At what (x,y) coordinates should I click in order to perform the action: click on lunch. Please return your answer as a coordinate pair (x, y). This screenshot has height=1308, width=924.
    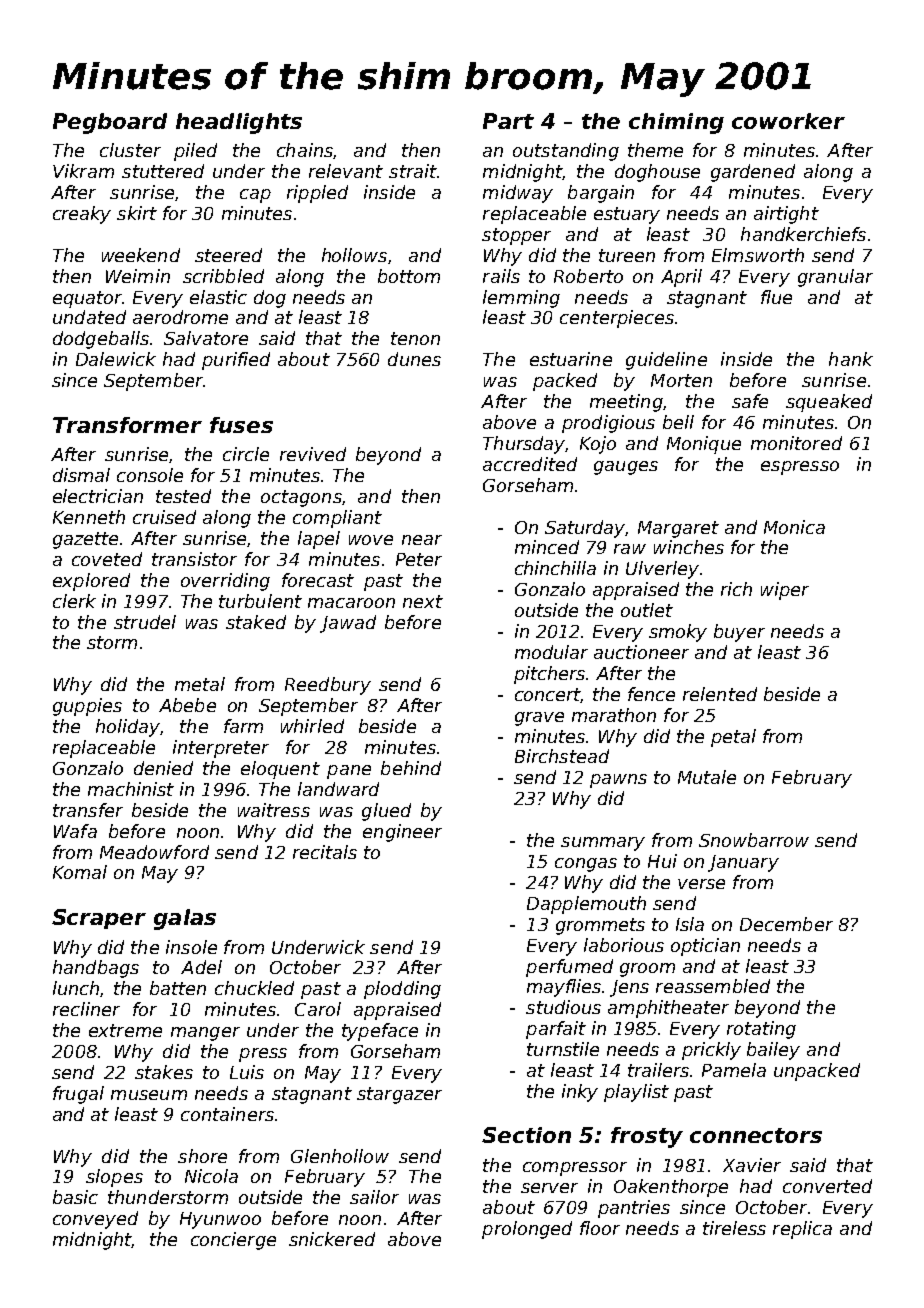
    Looking at the image, I should click on (76, 988).
